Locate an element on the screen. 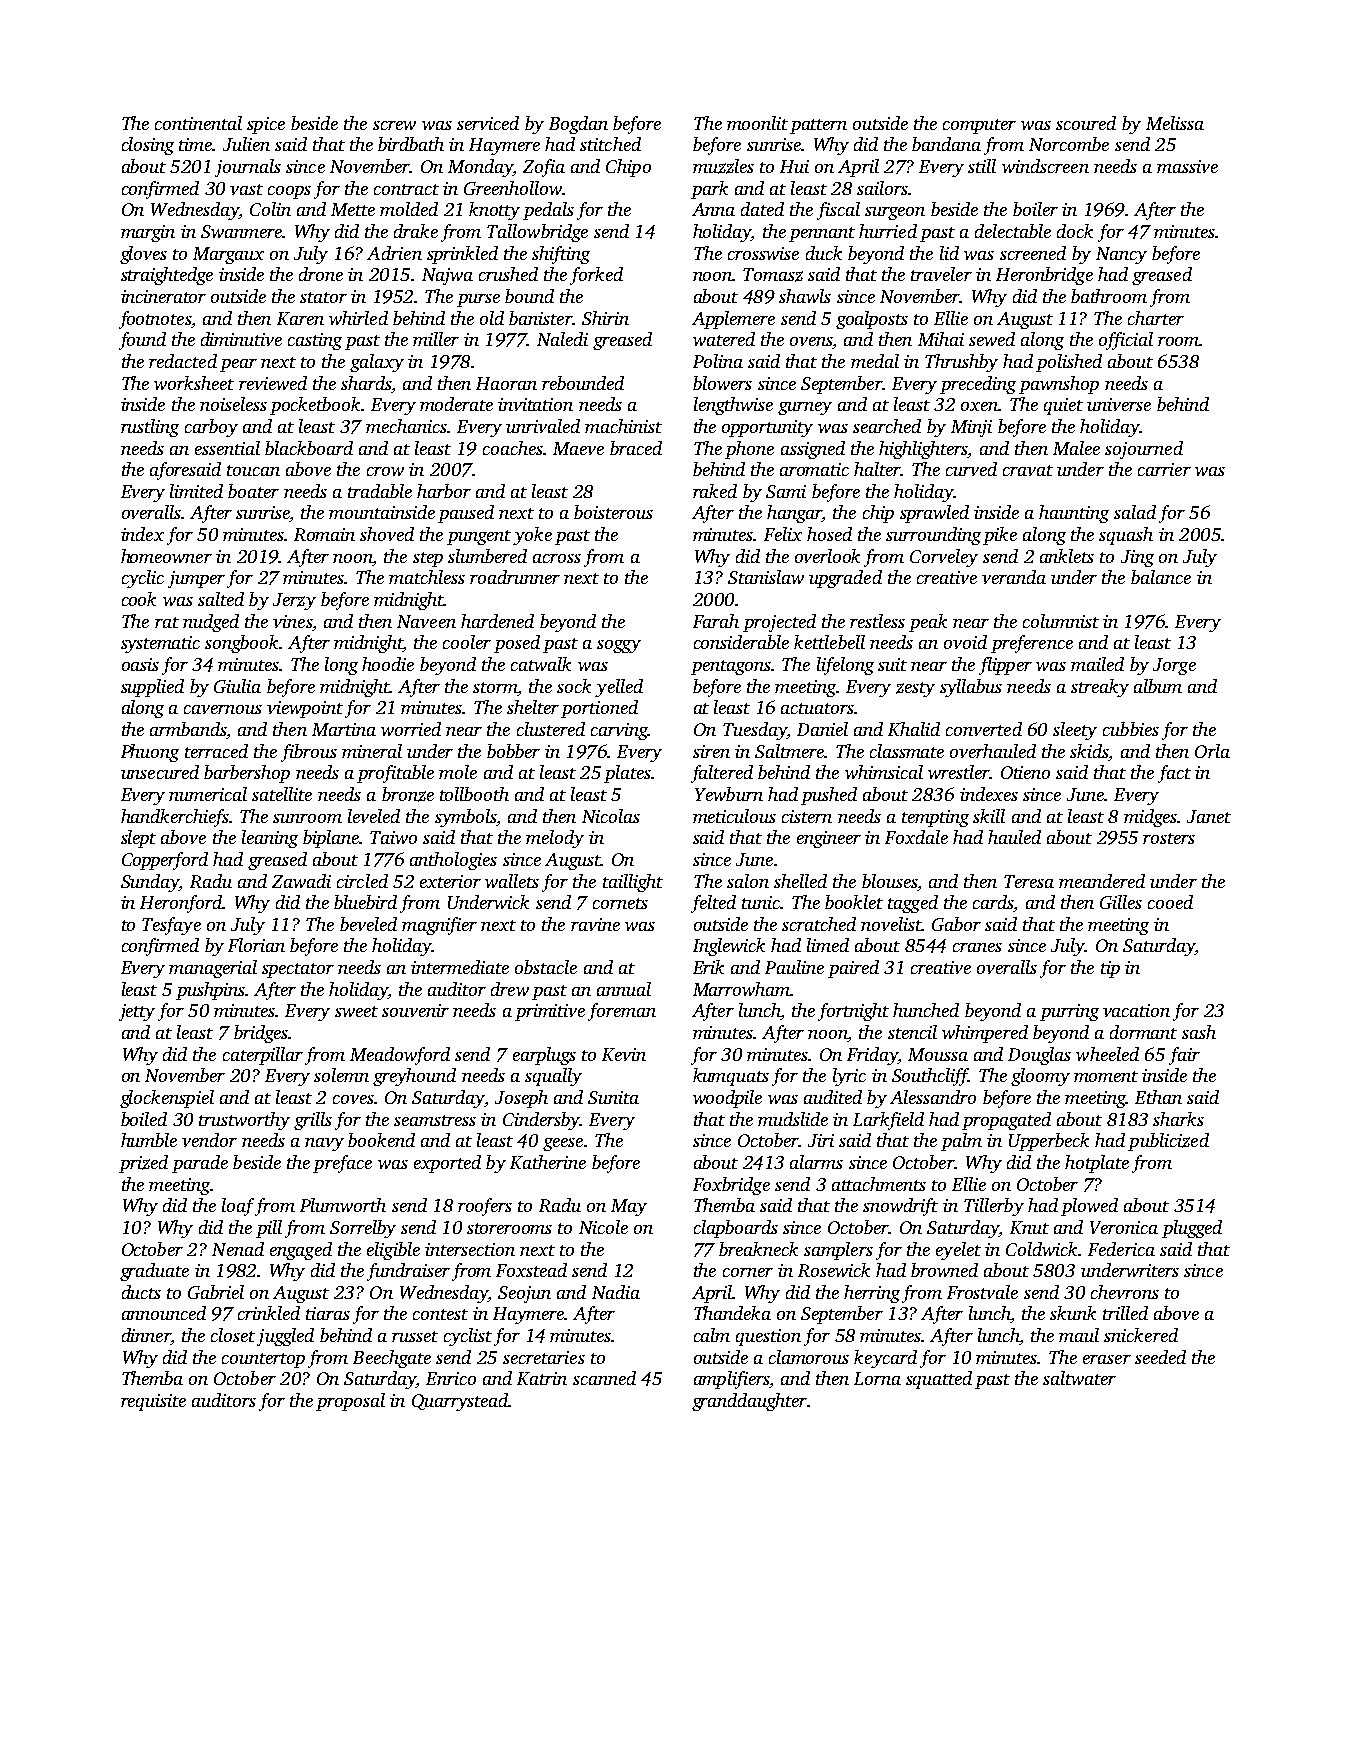  jumper is located at coordinates (196, 579).
